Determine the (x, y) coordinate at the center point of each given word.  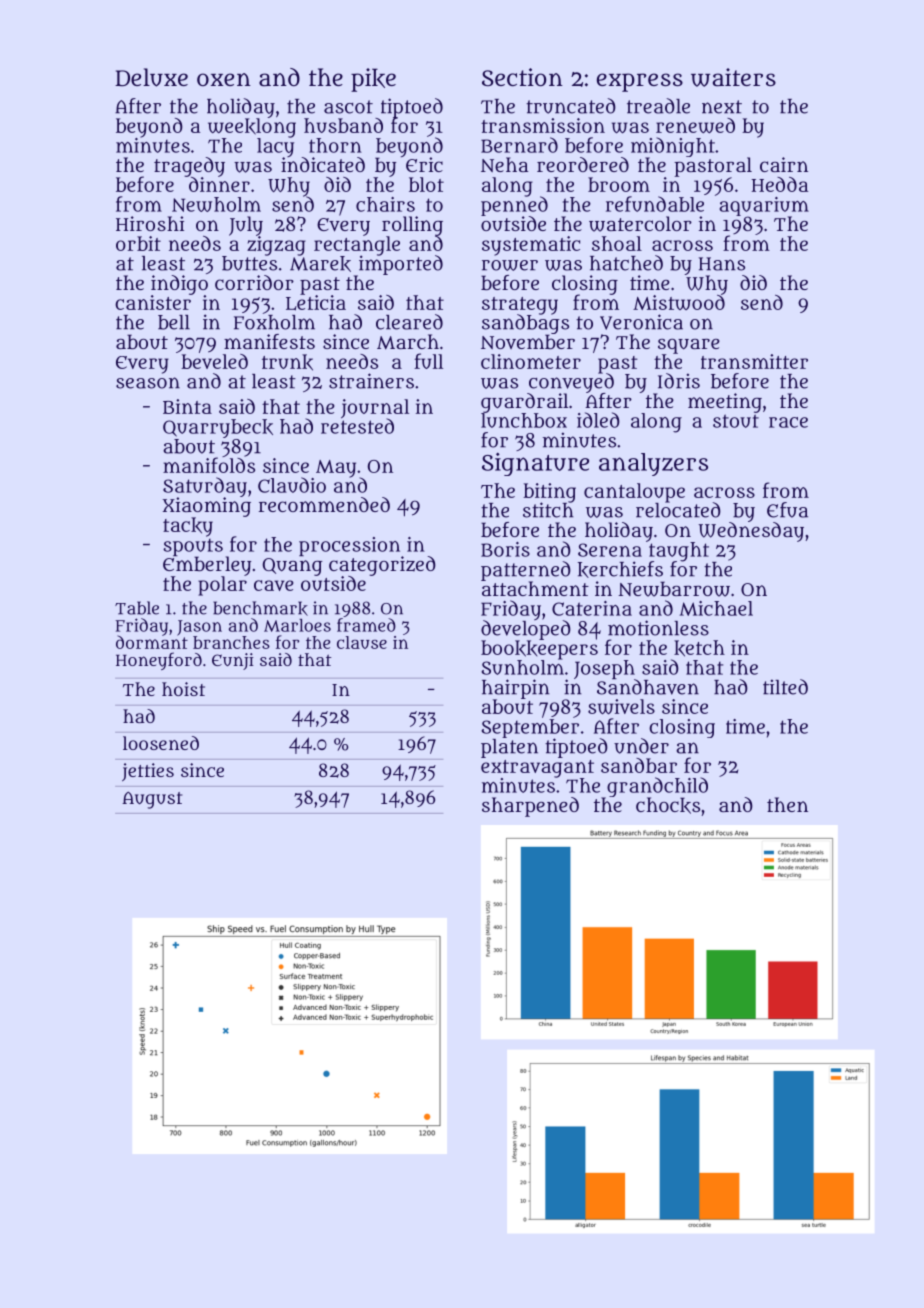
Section (522, 77)
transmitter (754, 361)
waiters (733, 77)
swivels (621, 706)
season (148, 383)
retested (357, 426)
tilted (785, 687)
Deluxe (151, 77)
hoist (183, 689)
